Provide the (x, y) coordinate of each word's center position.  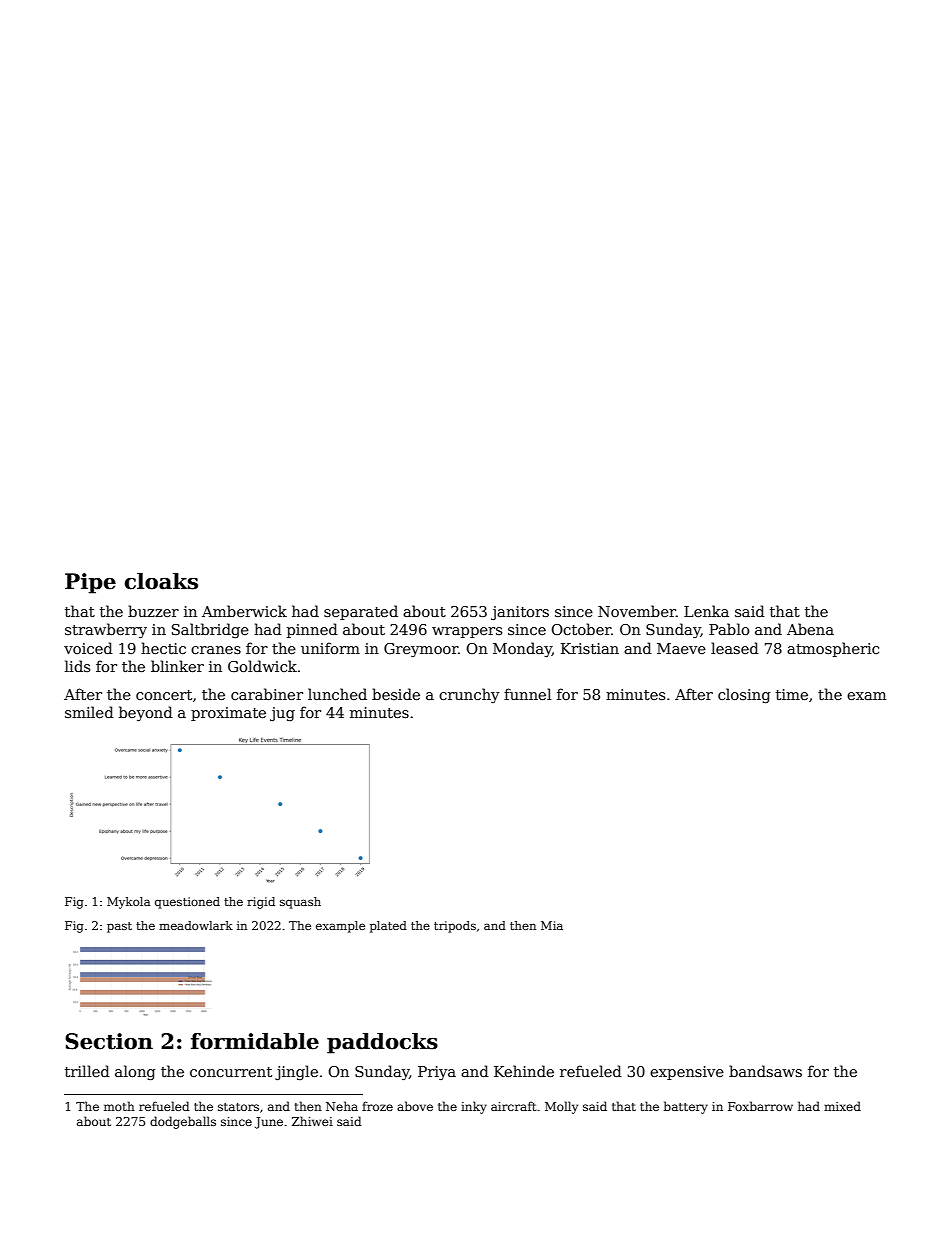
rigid (261, 903)
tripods (455, 927)
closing (744, 695)
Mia (552, 925)
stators (238, 1107)
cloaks (161, 581)
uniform (330, 648)
